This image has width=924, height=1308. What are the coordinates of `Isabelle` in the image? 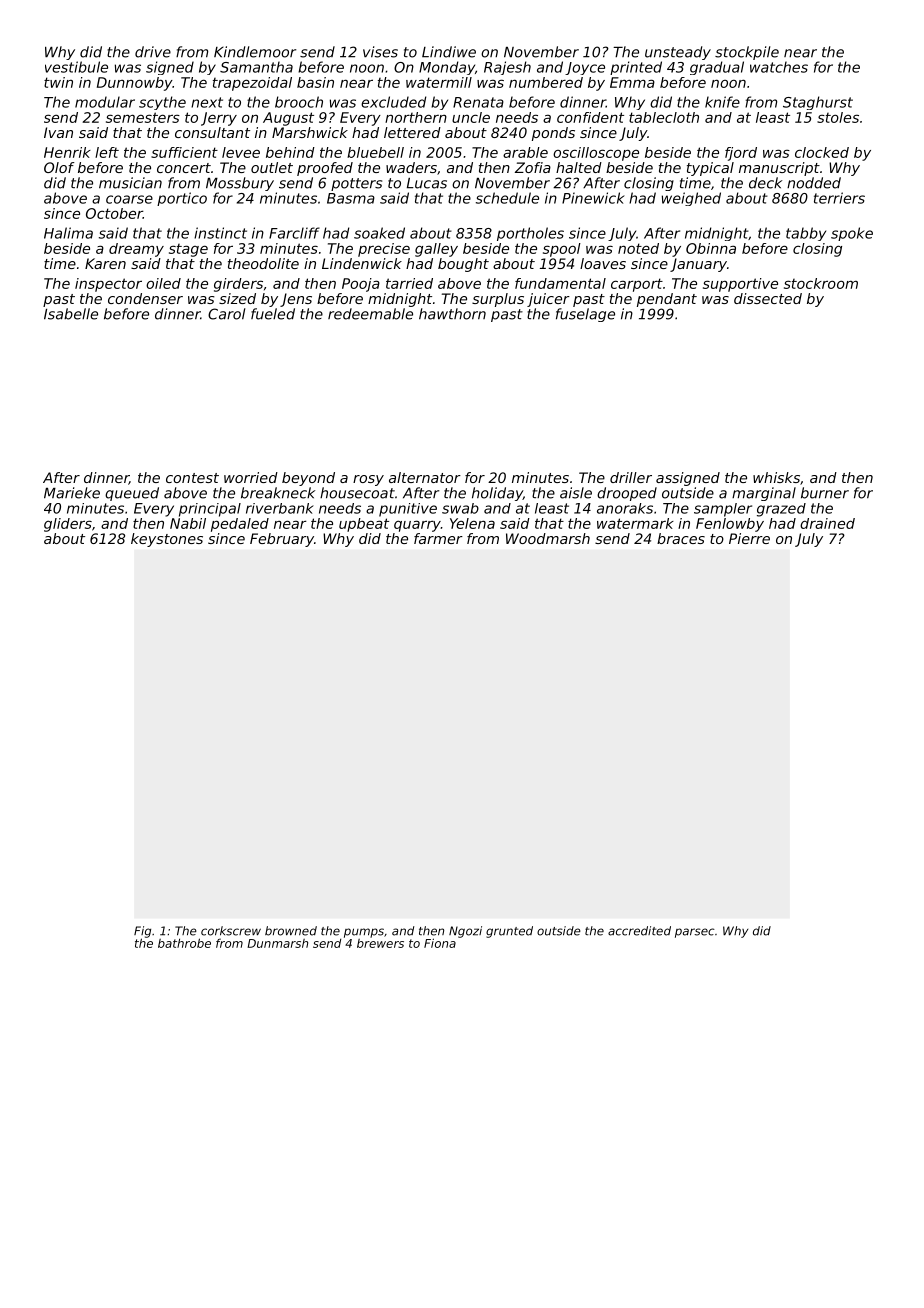 It's located at (71, 314).
